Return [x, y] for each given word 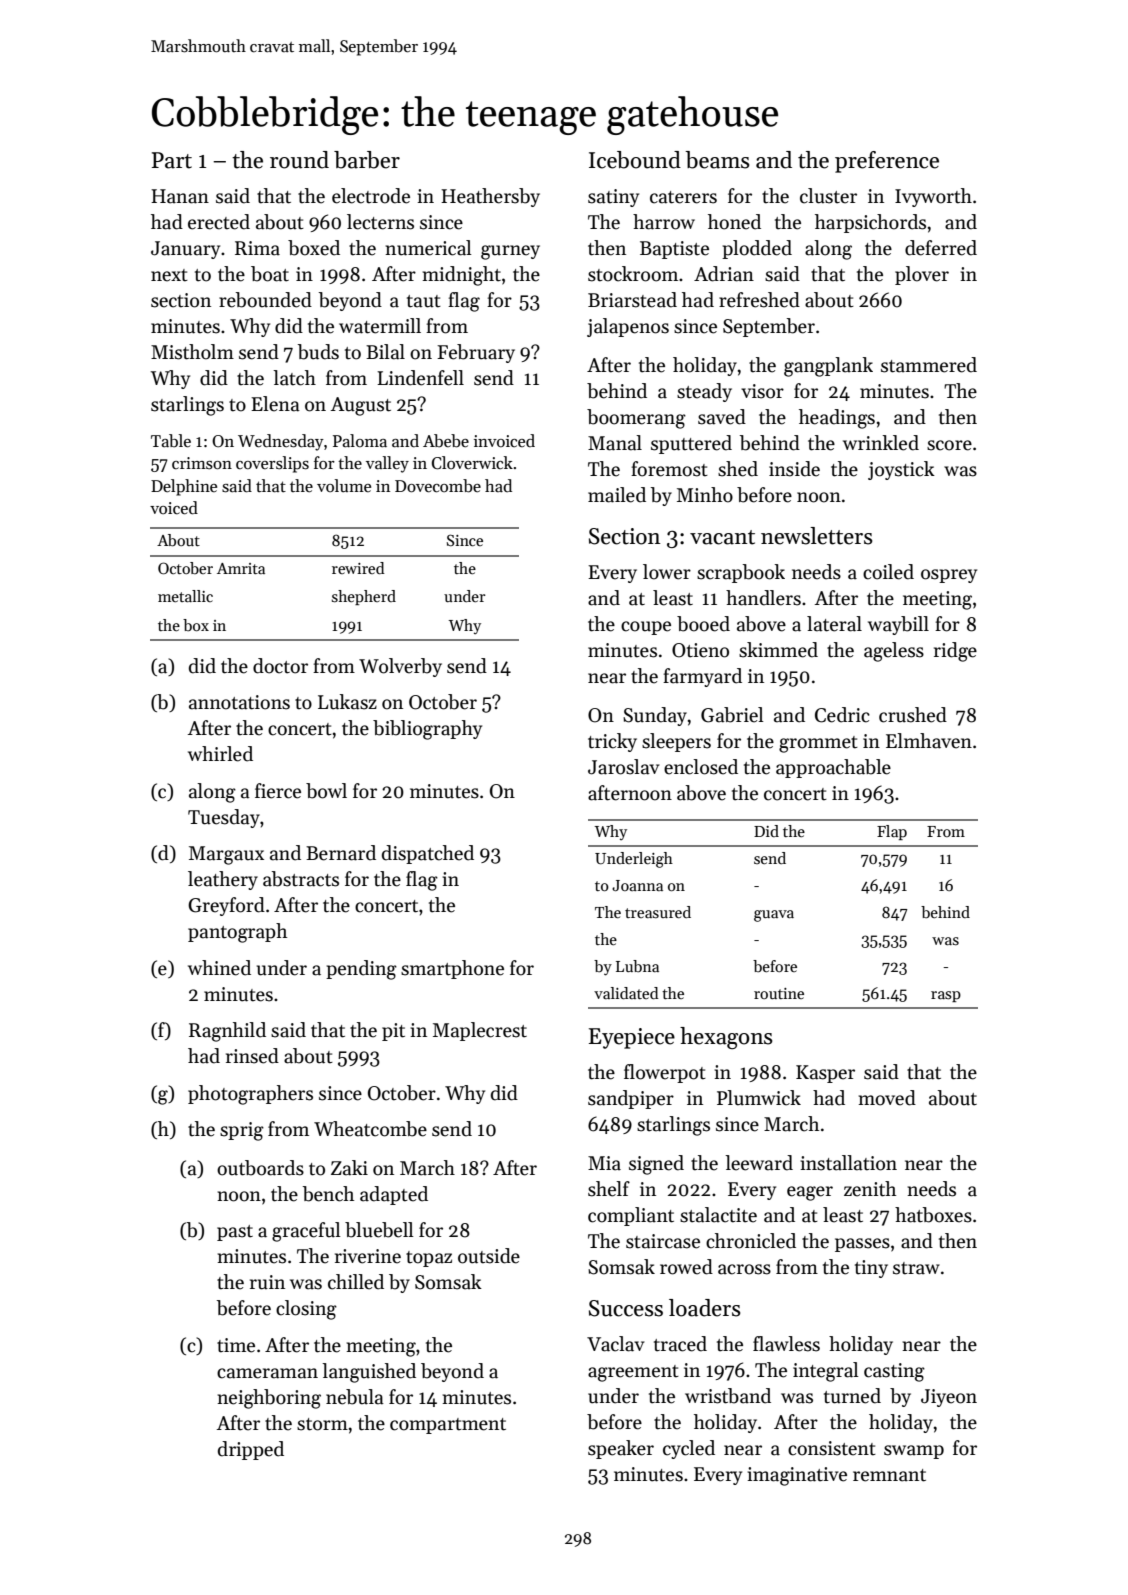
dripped [251, 1450]
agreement [633, 1373]
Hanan [180, 196]
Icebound [635, 160]
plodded [757, 249]
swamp [914, 1452]
